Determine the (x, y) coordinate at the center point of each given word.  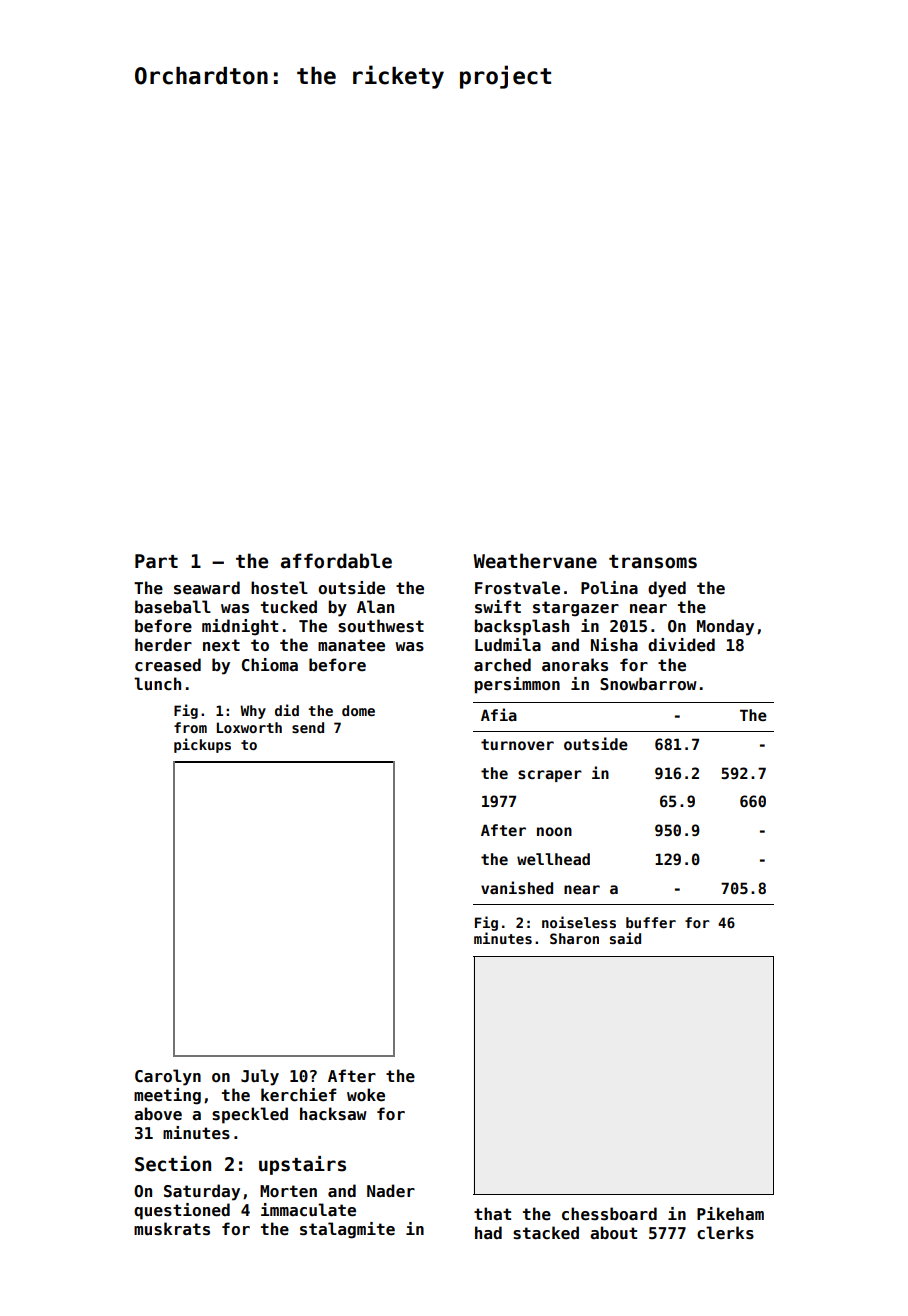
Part (156, 561)
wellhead (553, 859)
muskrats (172, 1229)
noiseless (579, 922)
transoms (653, 562)
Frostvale (517, 588)
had (488, 1232)
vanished (517, 887)
